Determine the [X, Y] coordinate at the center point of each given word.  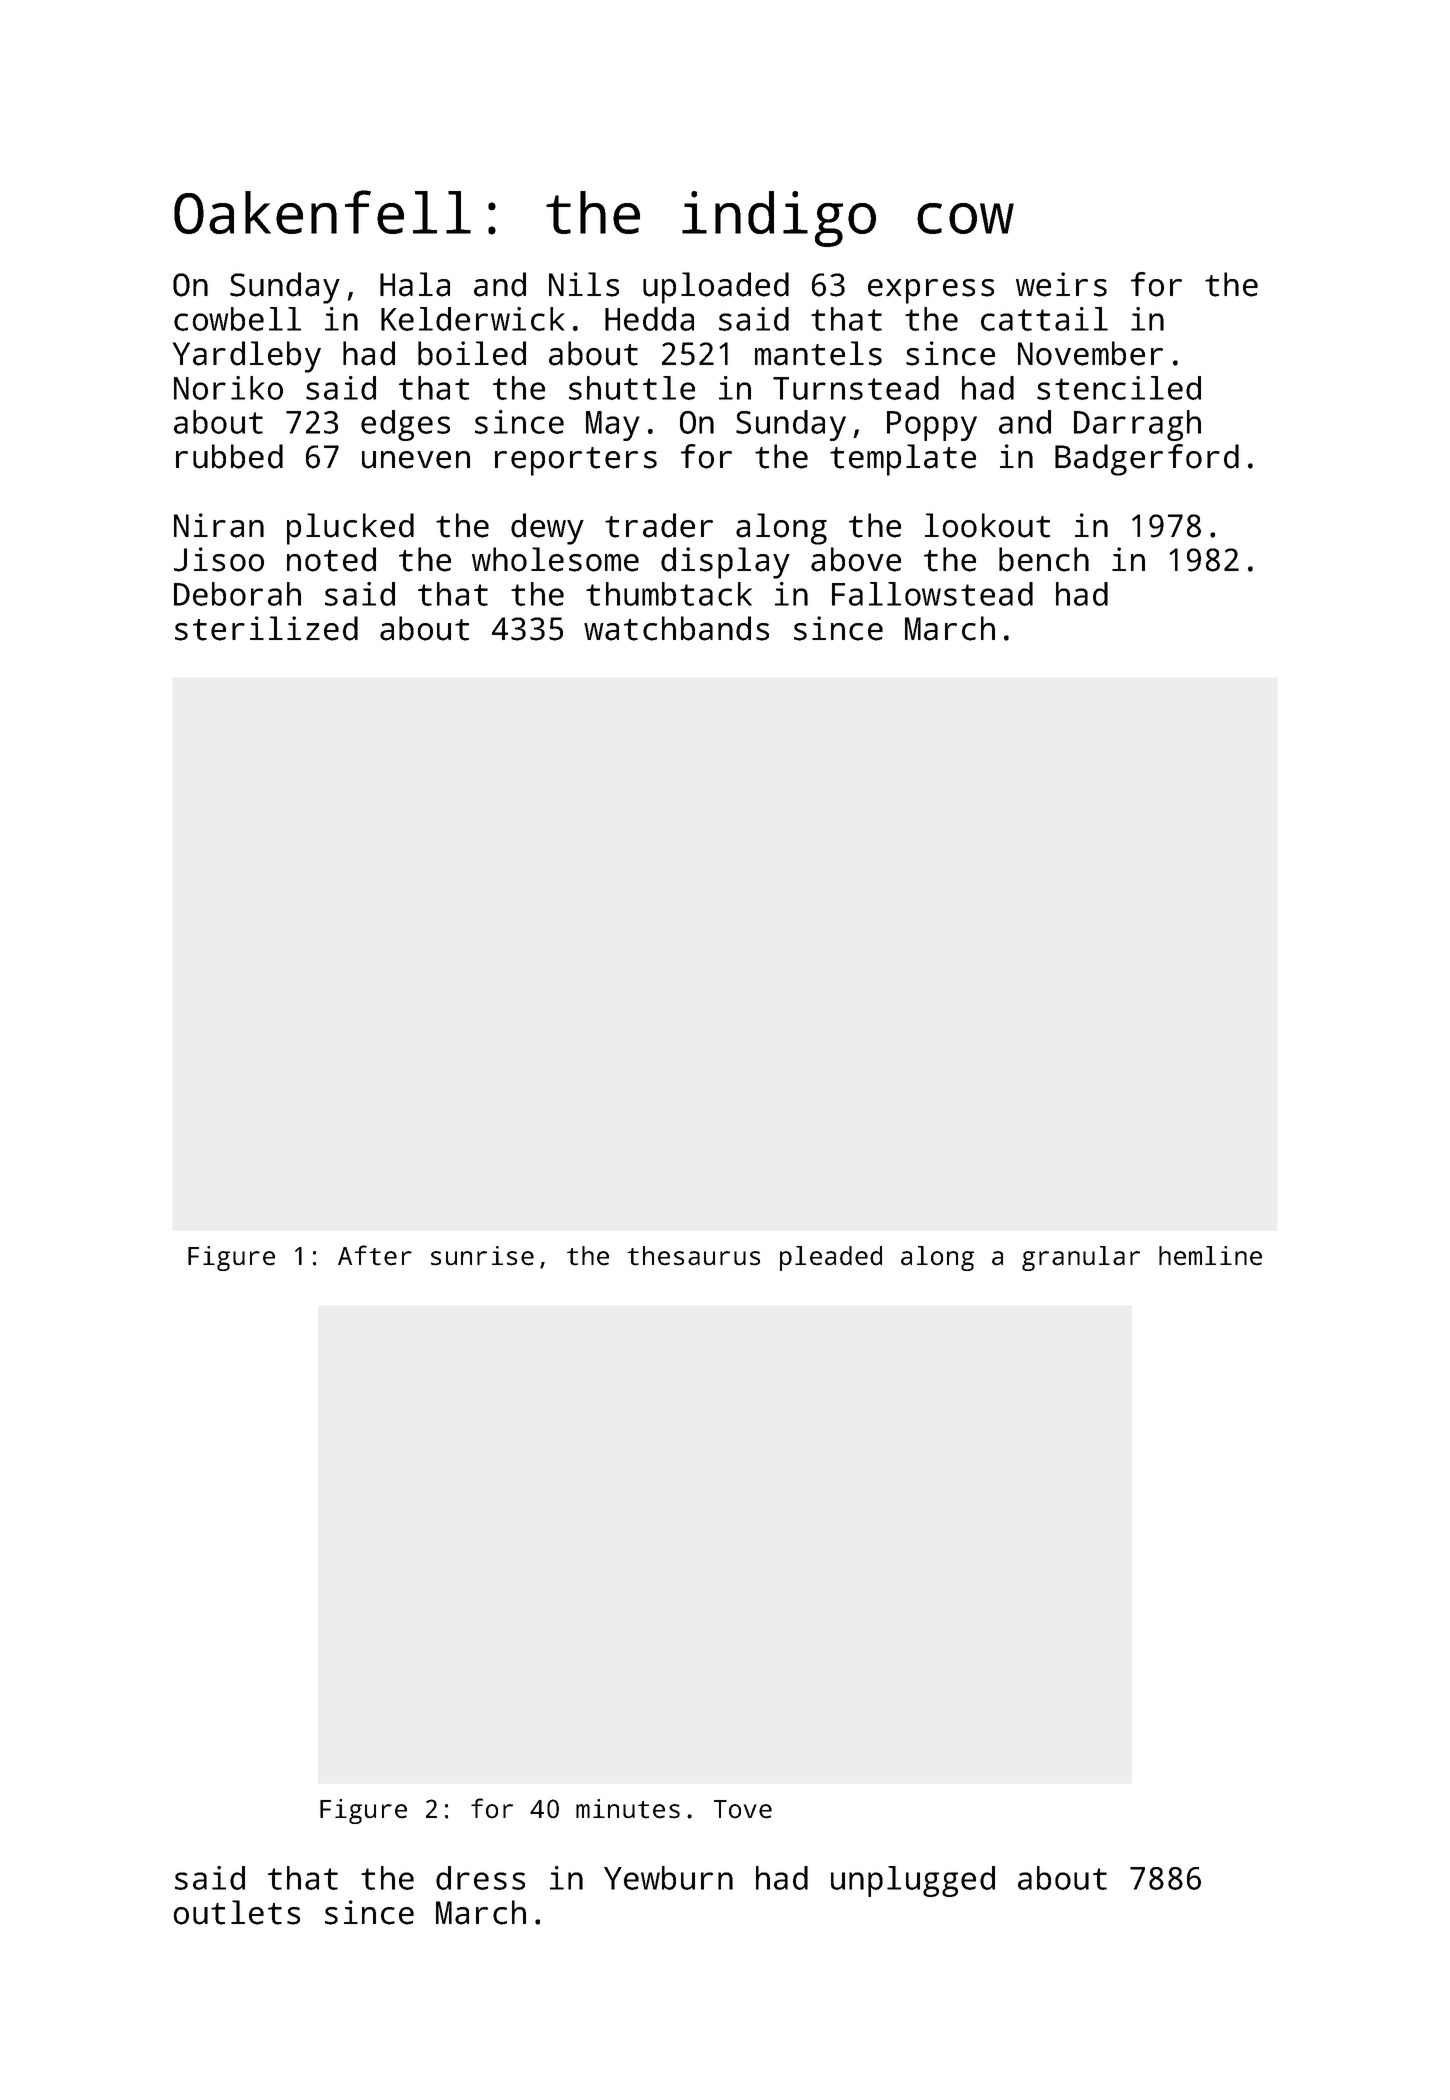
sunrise [482, 1256]
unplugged [913, 1881]
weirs [1061, 284]
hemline [1210, 1256]
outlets [236, 1912]
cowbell [237, 319]
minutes [628, 1809]
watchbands [676, 628]
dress [480, 1878]
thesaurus [693, 1256]
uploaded [716, 288]
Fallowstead [932, 594]
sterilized [266, 628]
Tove [743, 1809]
